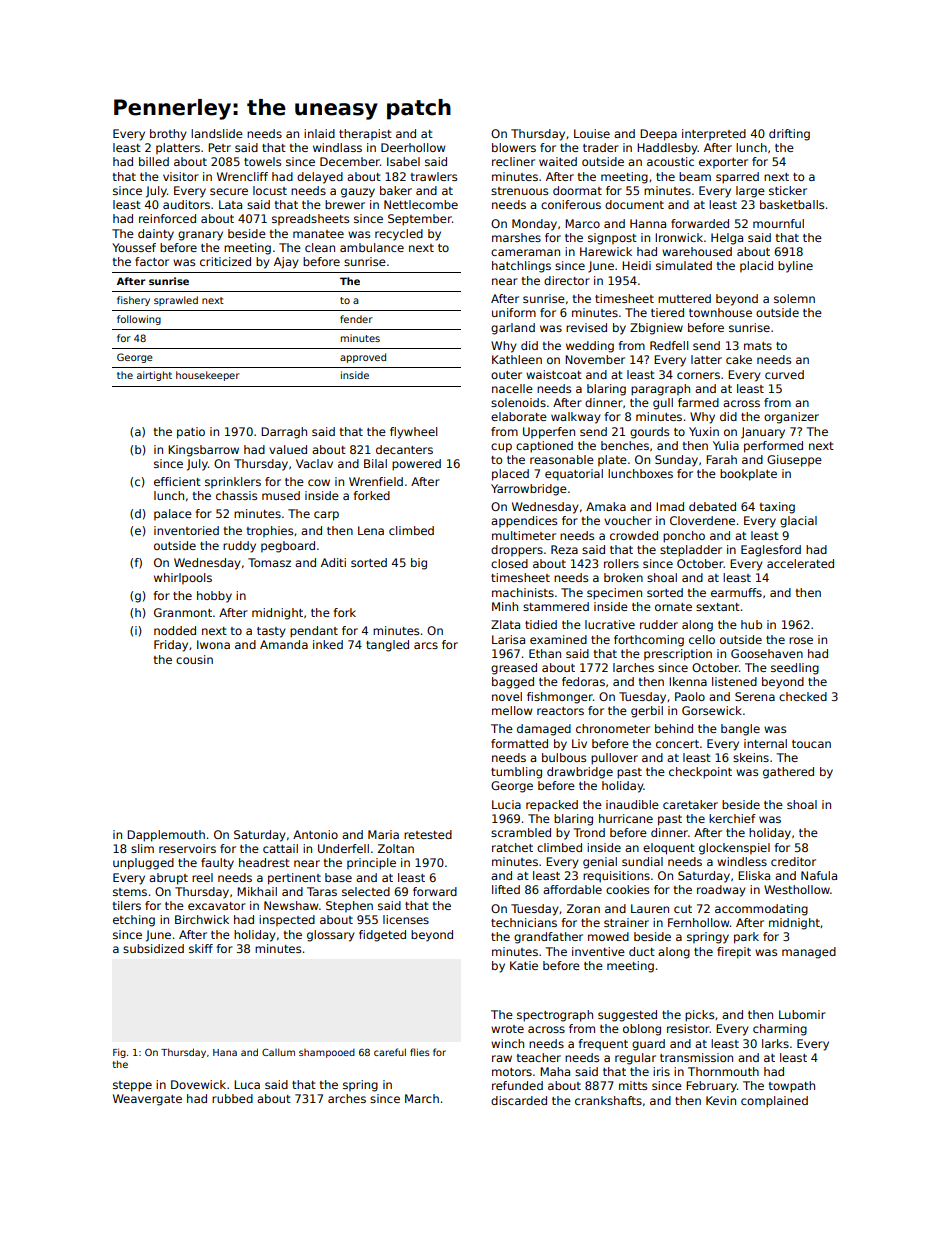  Describe the element at coordinates (416, 465) in the screenshot. I see `powered` at that location.
